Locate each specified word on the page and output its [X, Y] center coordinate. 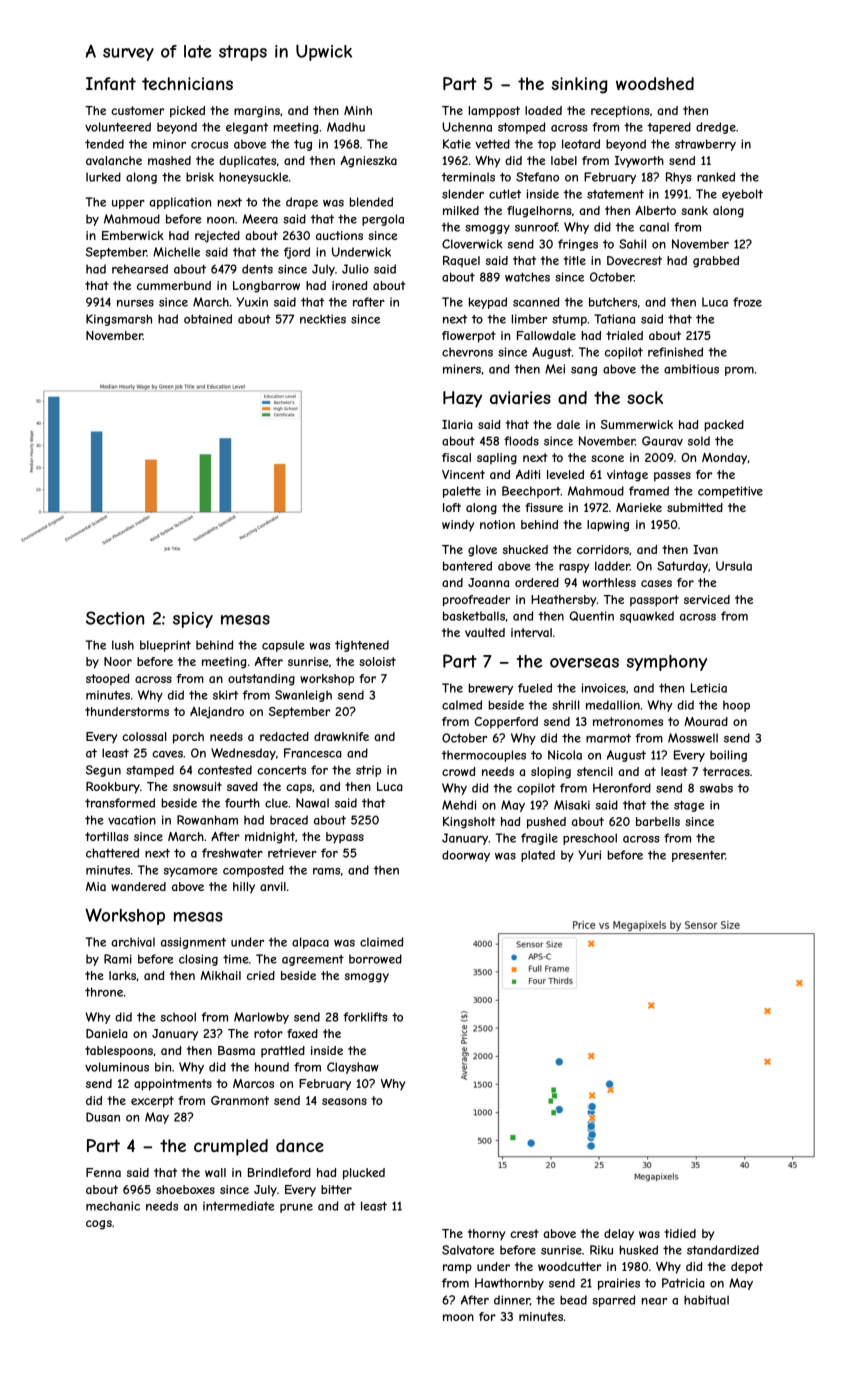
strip [368, 771]
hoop [736, 706]
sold [699, 441]
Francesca [313, 753]
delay [619, 1235]
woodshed [655, 83]
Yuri [589, 855]
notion [497, 524]
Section [115, 618]
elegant [247, 128]
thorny [486, 1235]
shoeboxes [185, 1189]
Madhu [346, 127]
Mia [96, 886]
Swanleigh [303, 696]
